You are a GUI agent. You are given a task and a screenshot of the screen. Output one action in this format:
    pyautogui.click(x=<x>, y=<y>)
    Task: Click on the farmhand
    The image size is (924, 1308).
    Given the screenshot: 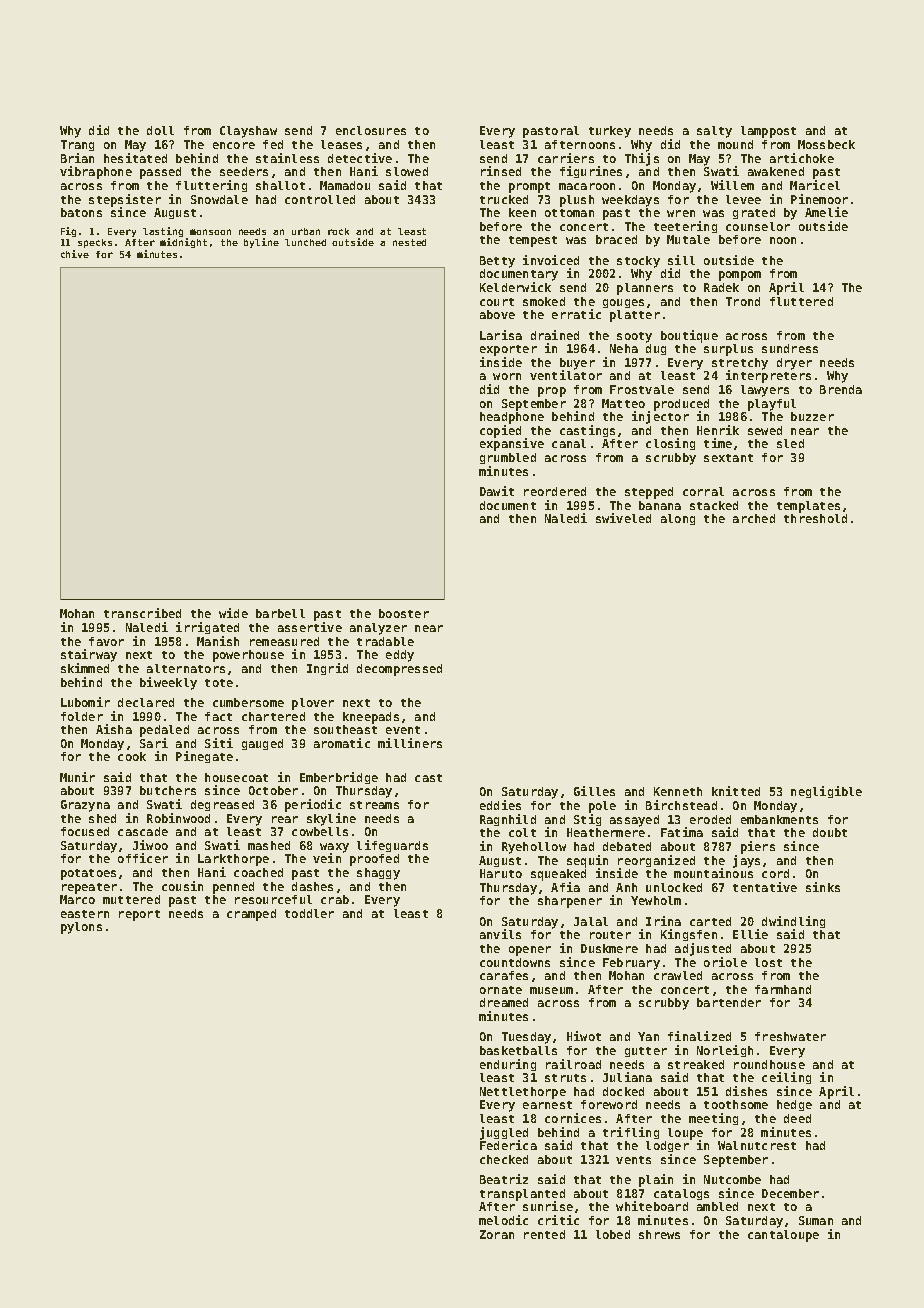 What is the action you would take?
    pyautogui.click(x=783, y=989)
